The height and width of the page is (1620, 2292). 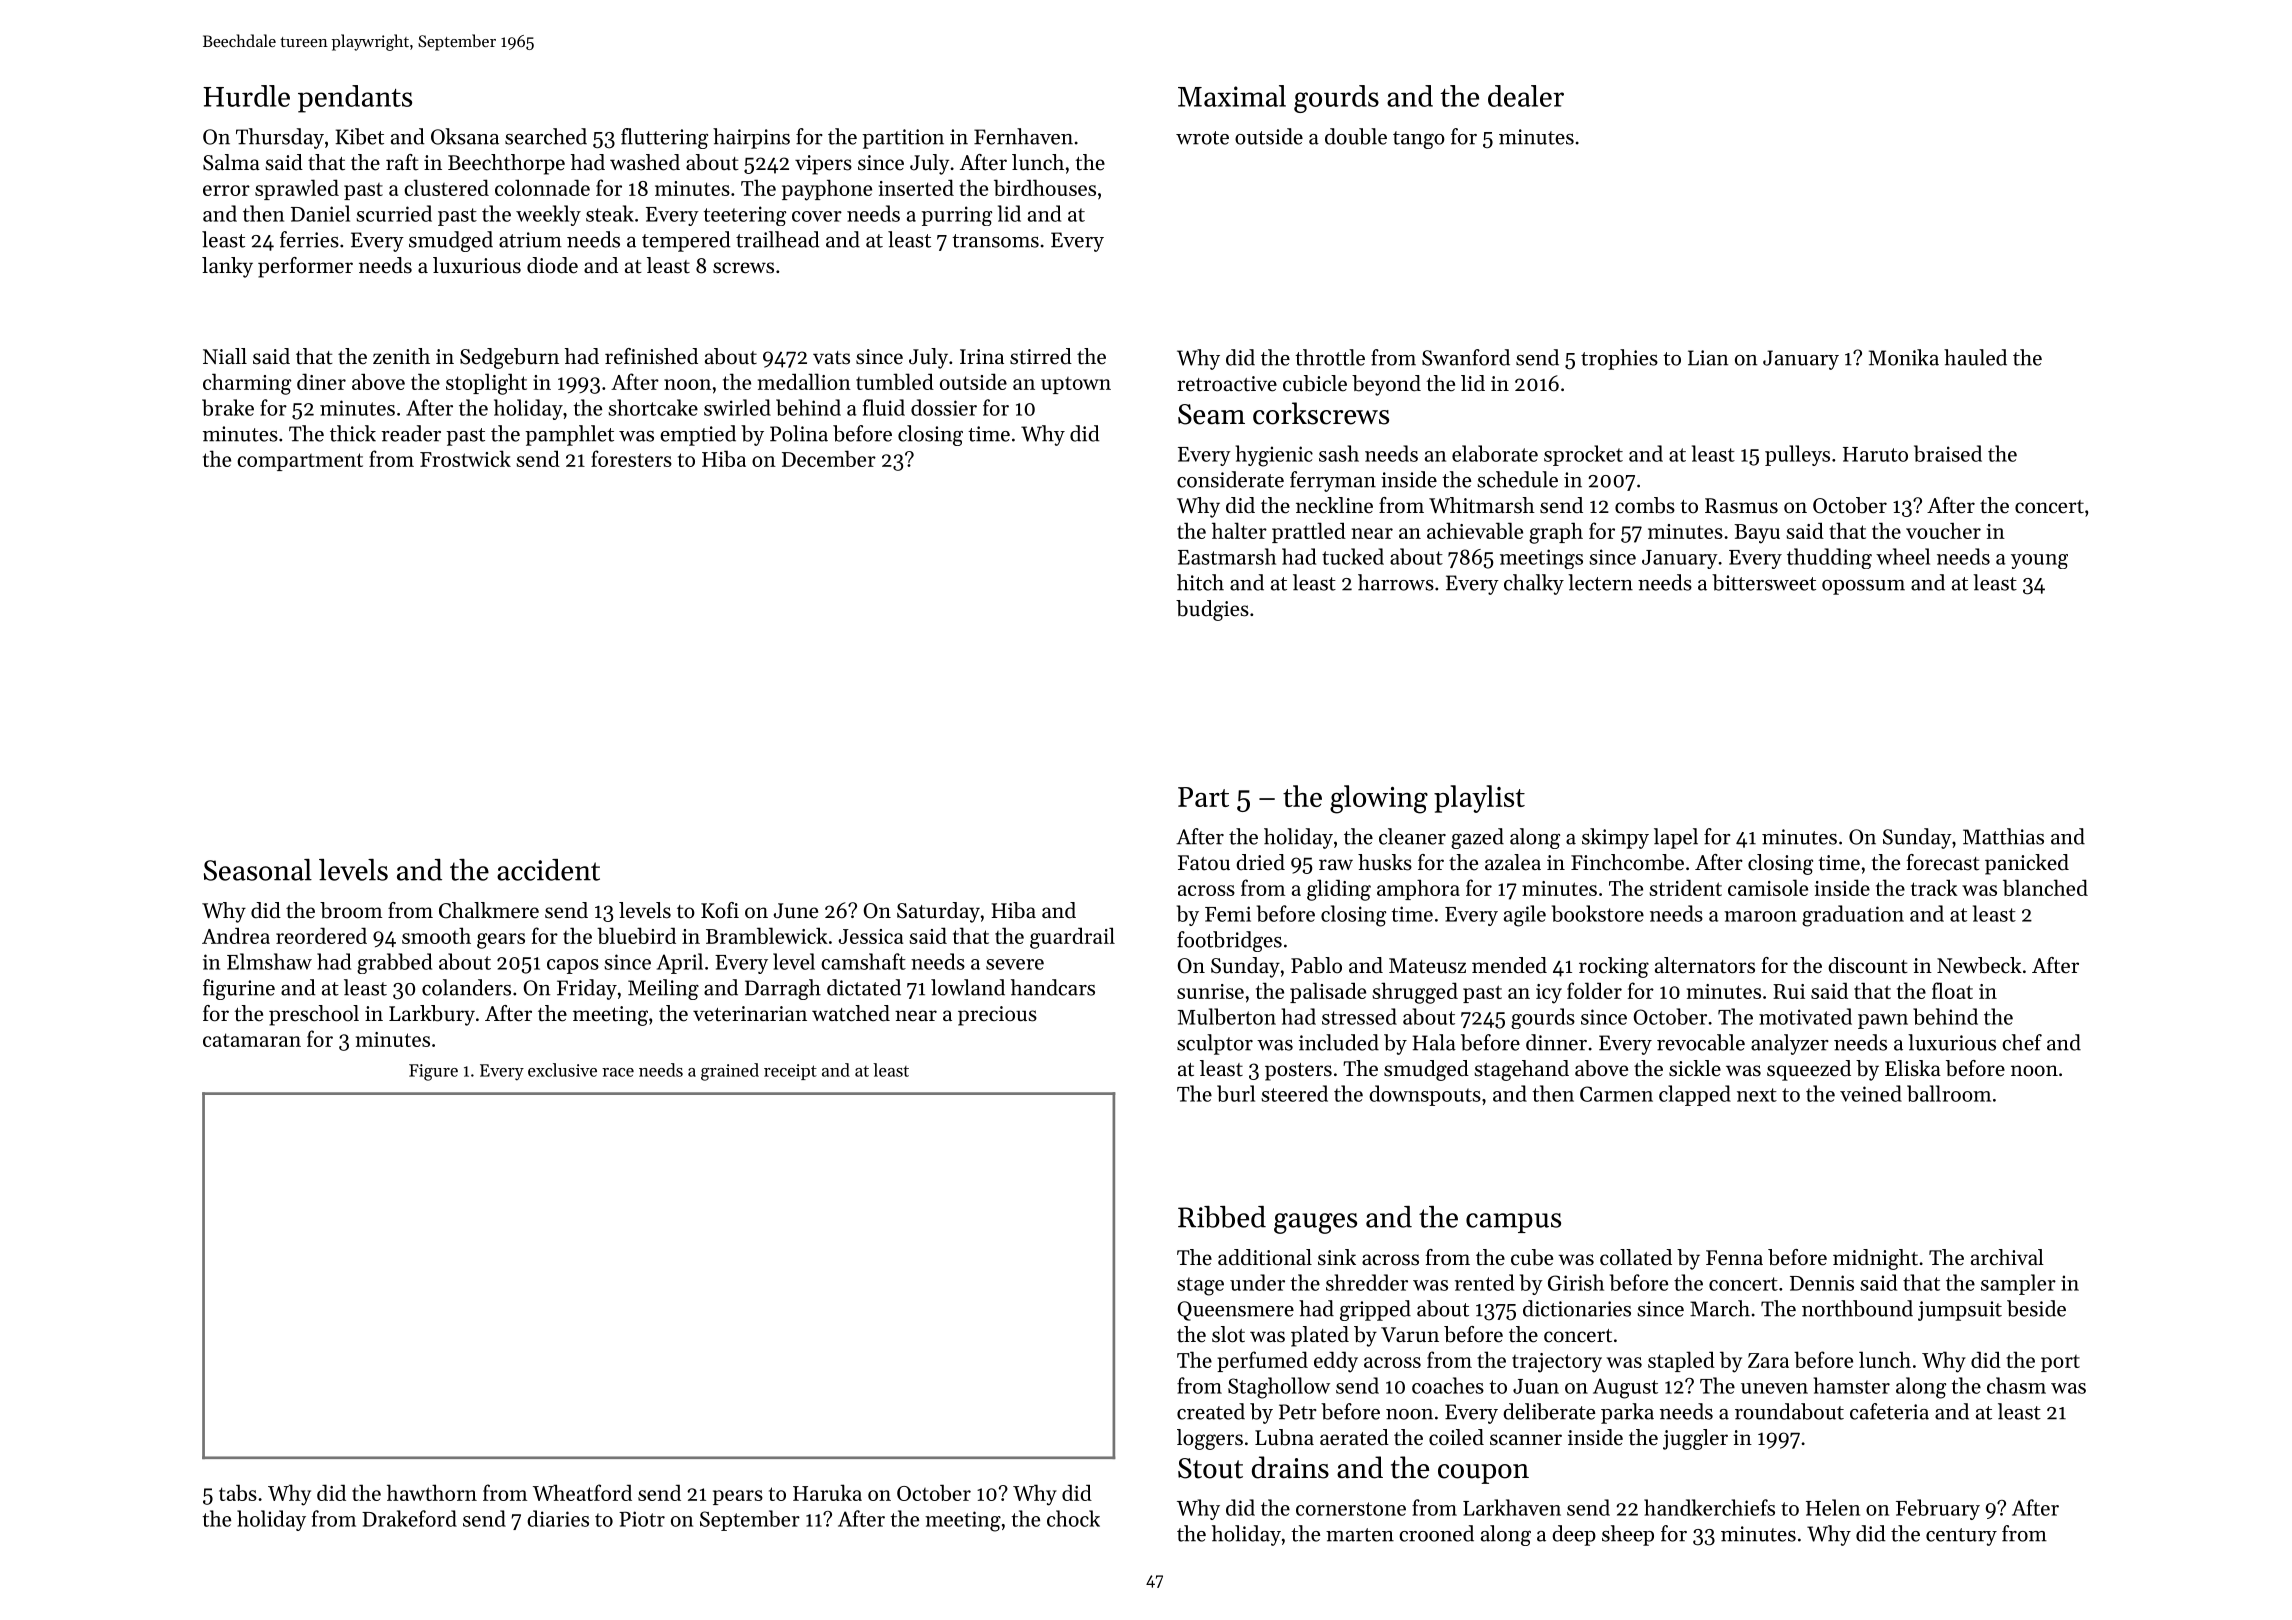 What do you see at coordinates (530, 240) in the page?
I see `atrium` at bounding box center [530, 240].
